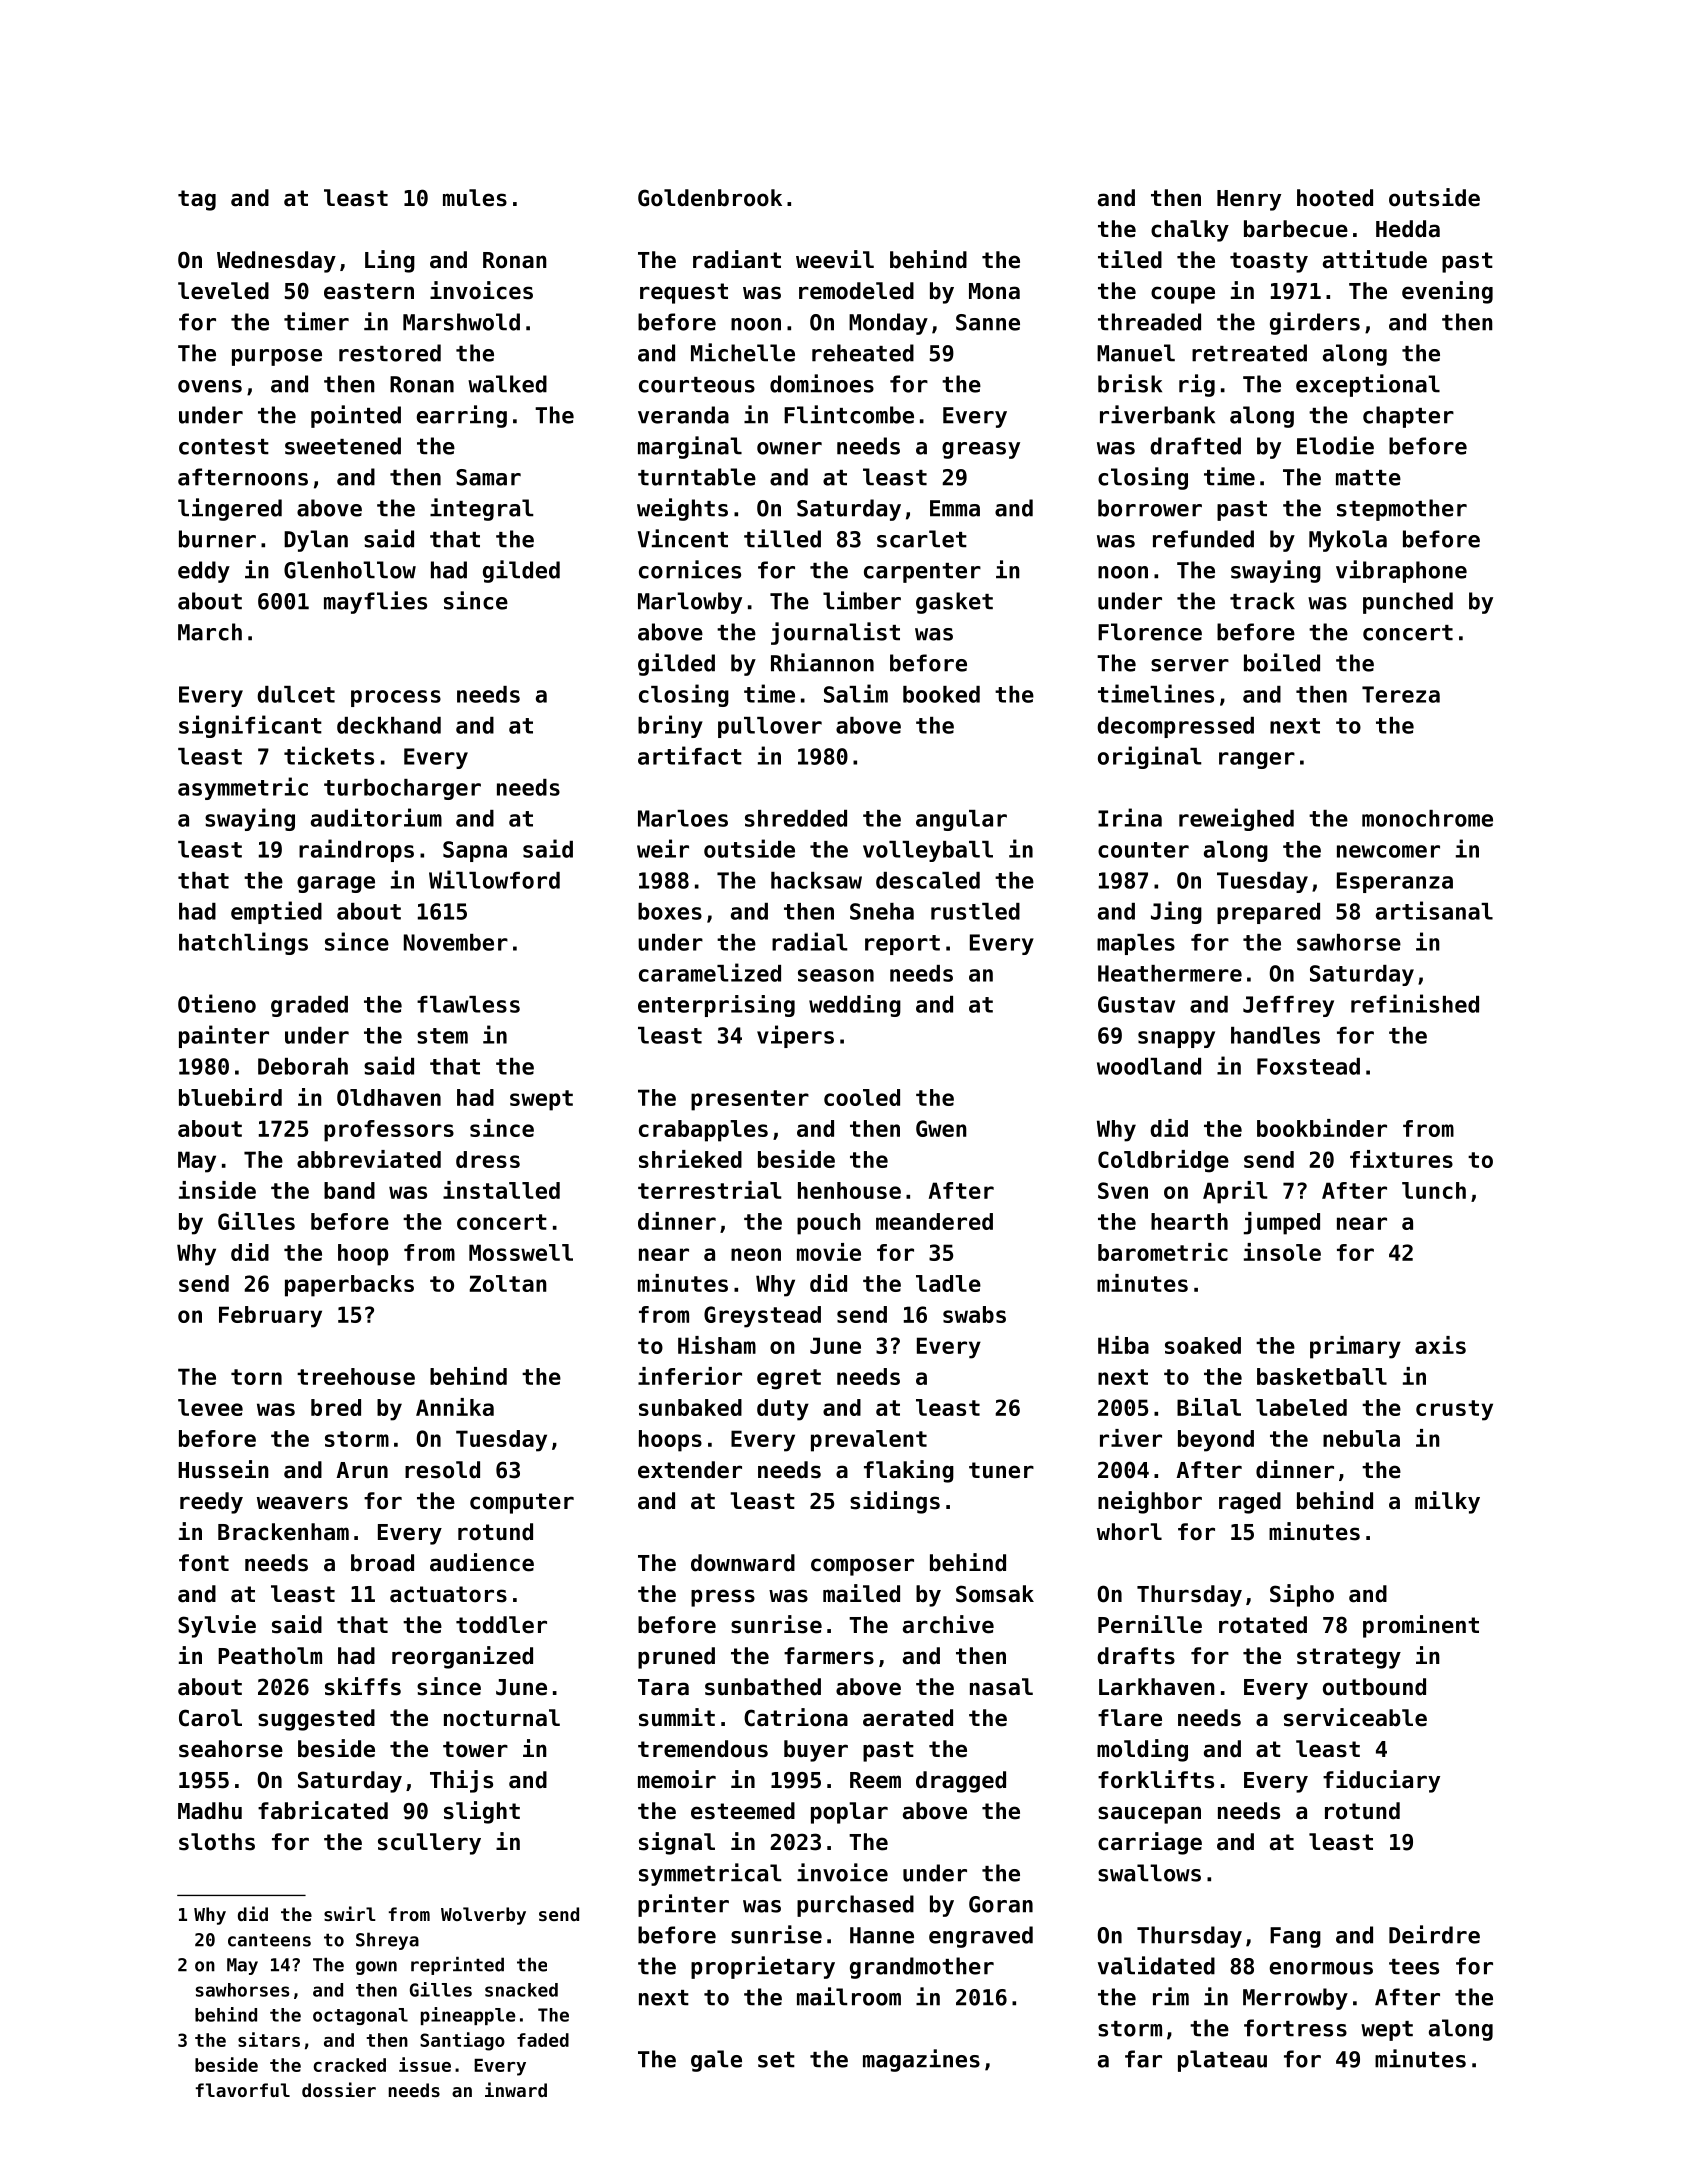 The image size is (1683, 2178). I want to click on Deirdre, so click(1434, 1934).
